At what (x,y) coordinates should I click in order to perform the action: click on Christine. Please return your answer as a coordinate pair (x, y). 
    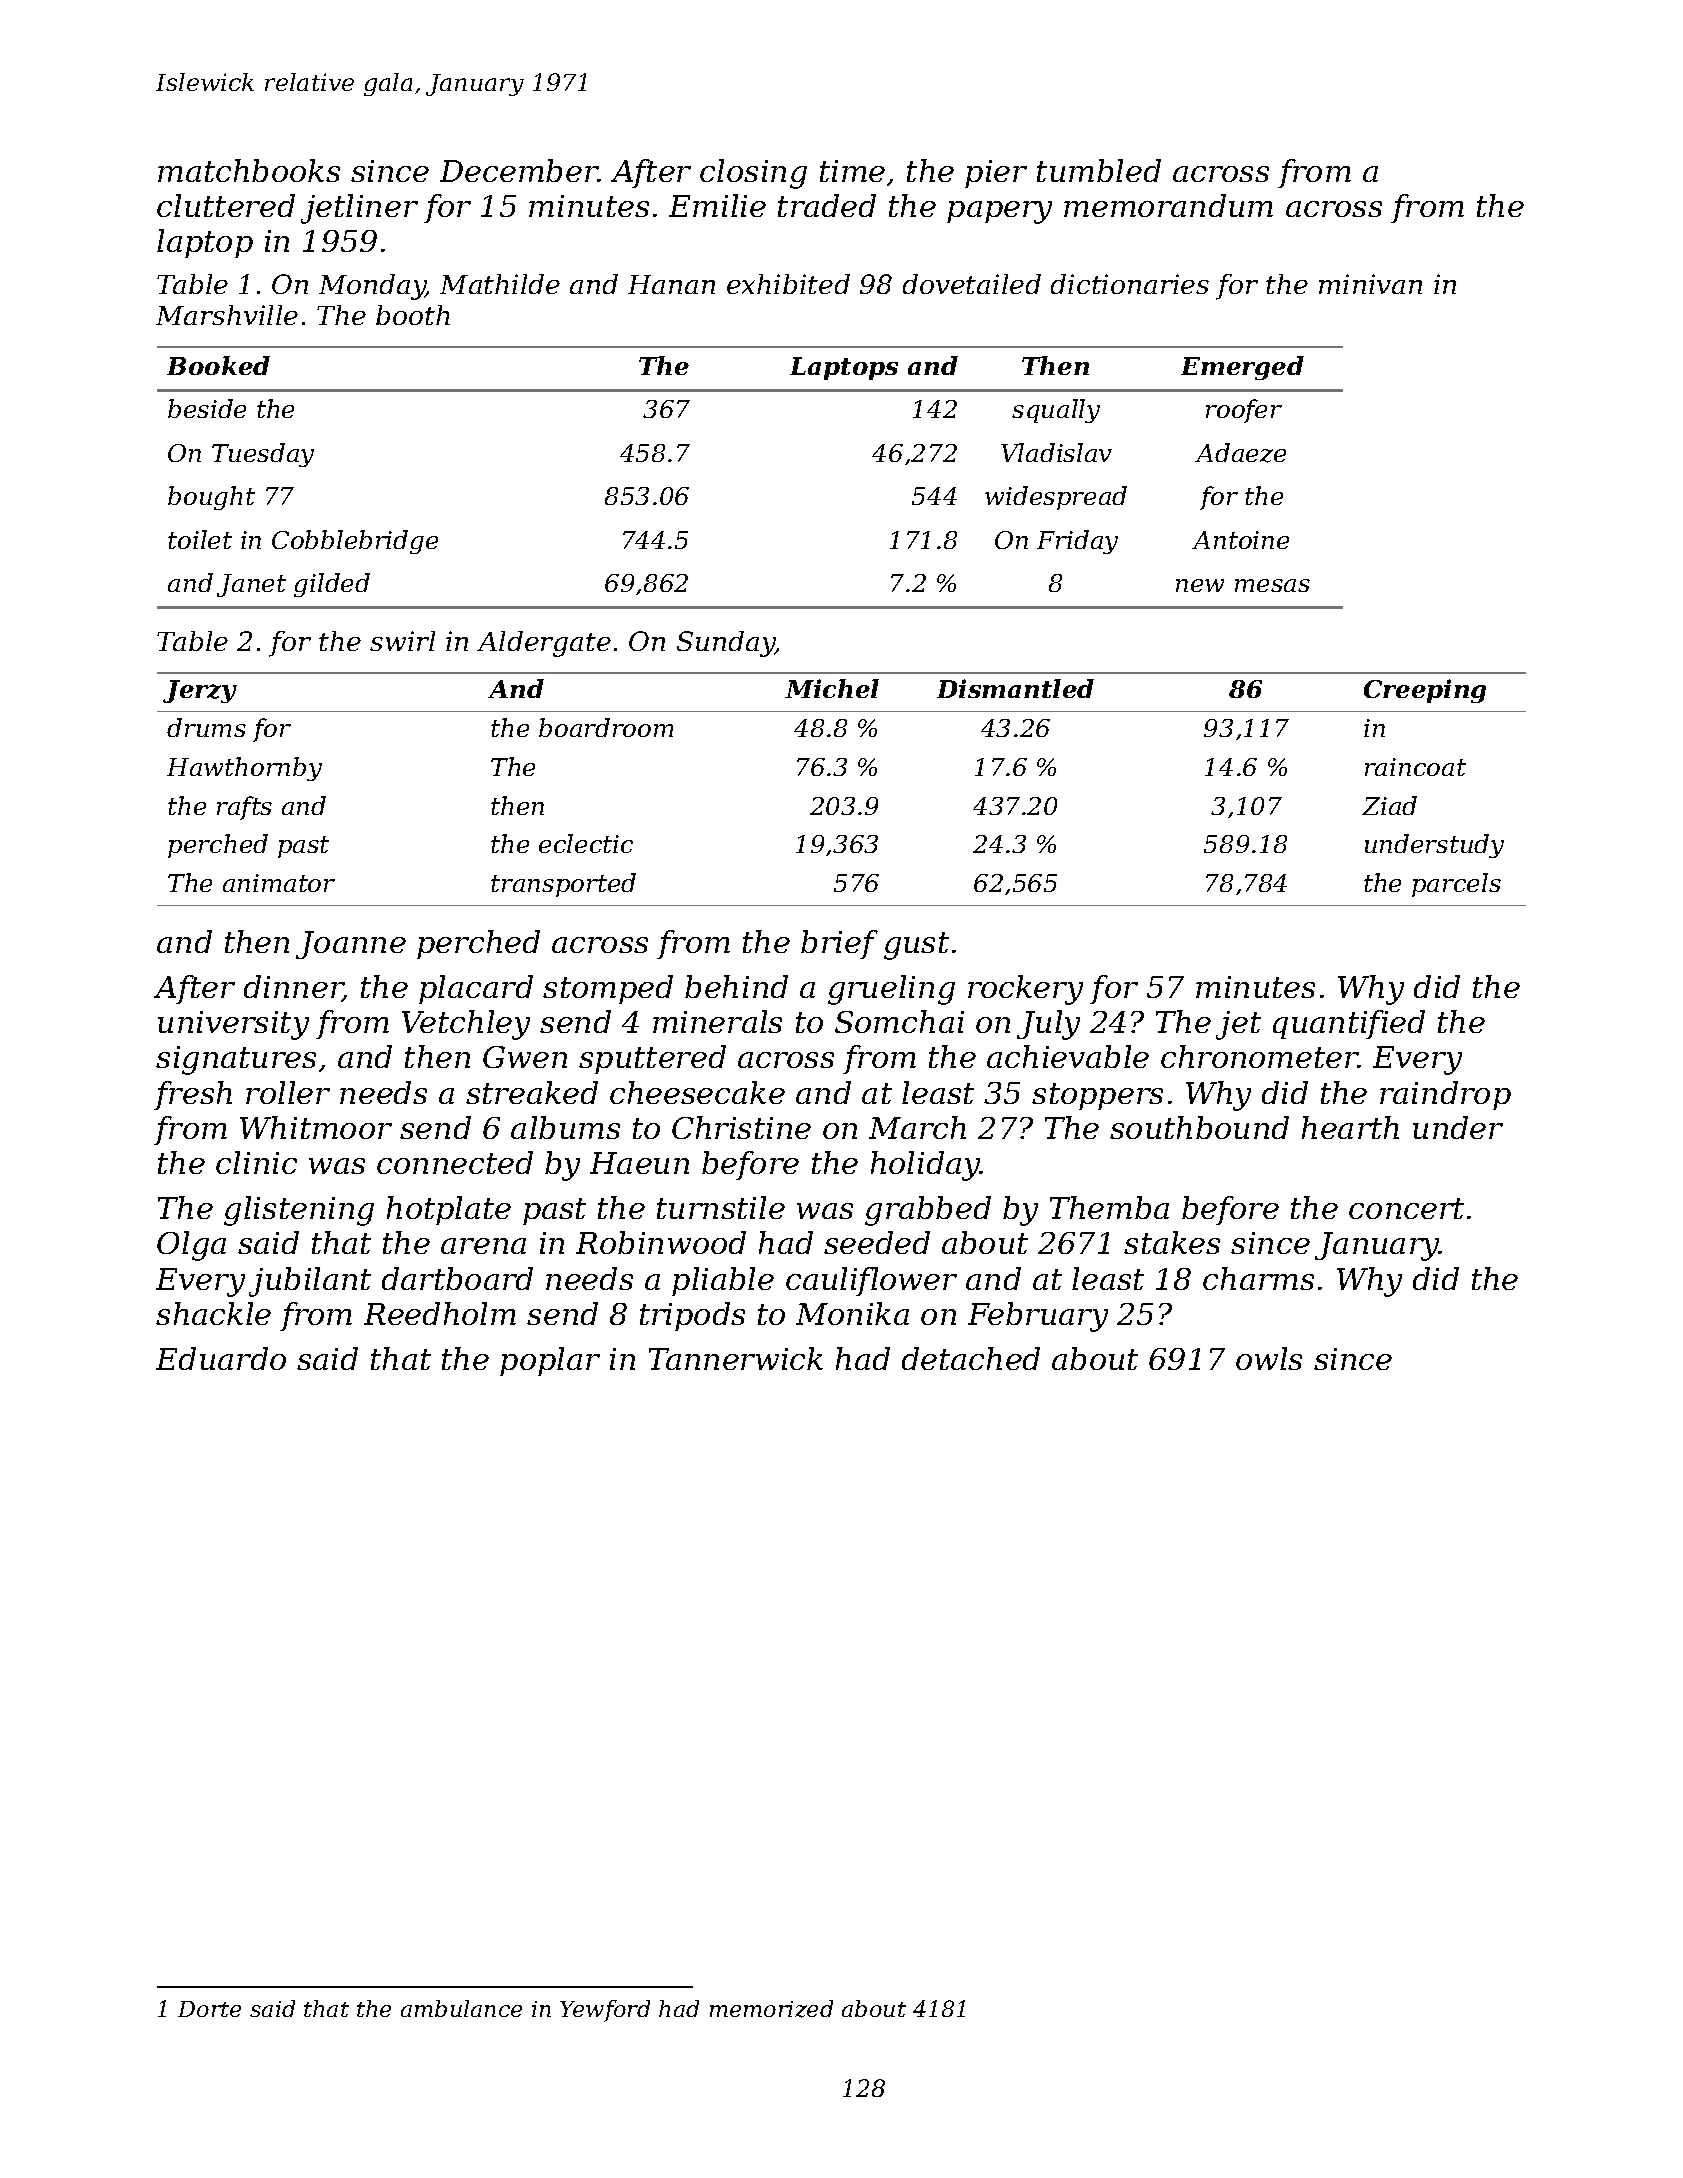
    Looking at the image, I should click on (741, 1127).
